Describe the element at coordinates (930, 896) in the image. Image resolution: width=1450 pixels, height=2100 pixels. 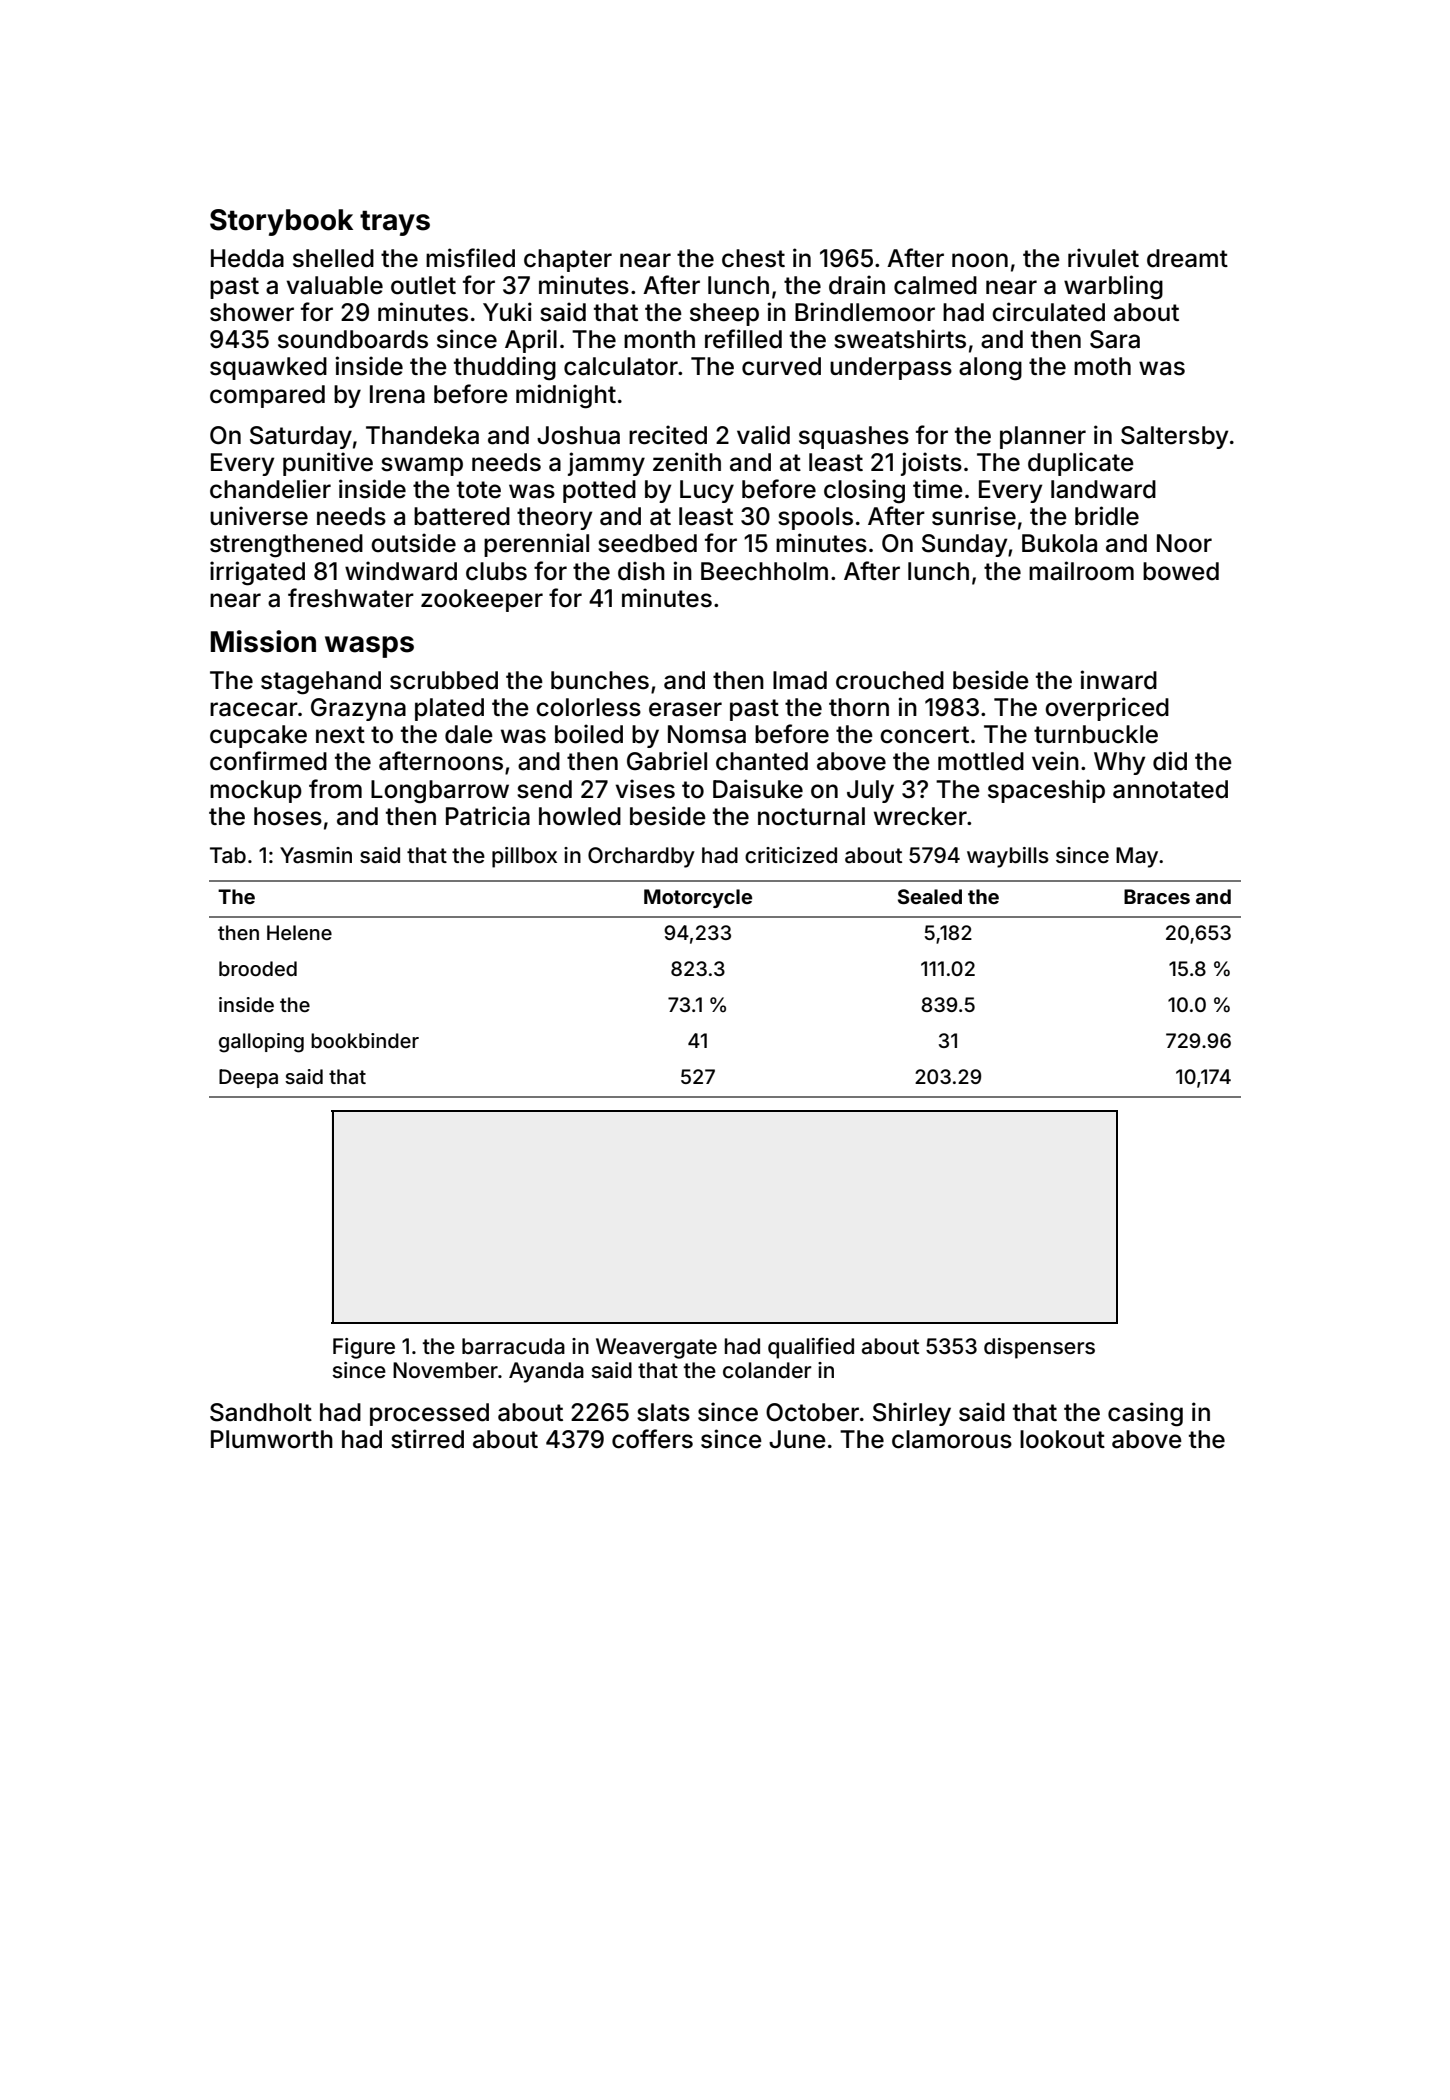
I see `Sealed` at that location.
